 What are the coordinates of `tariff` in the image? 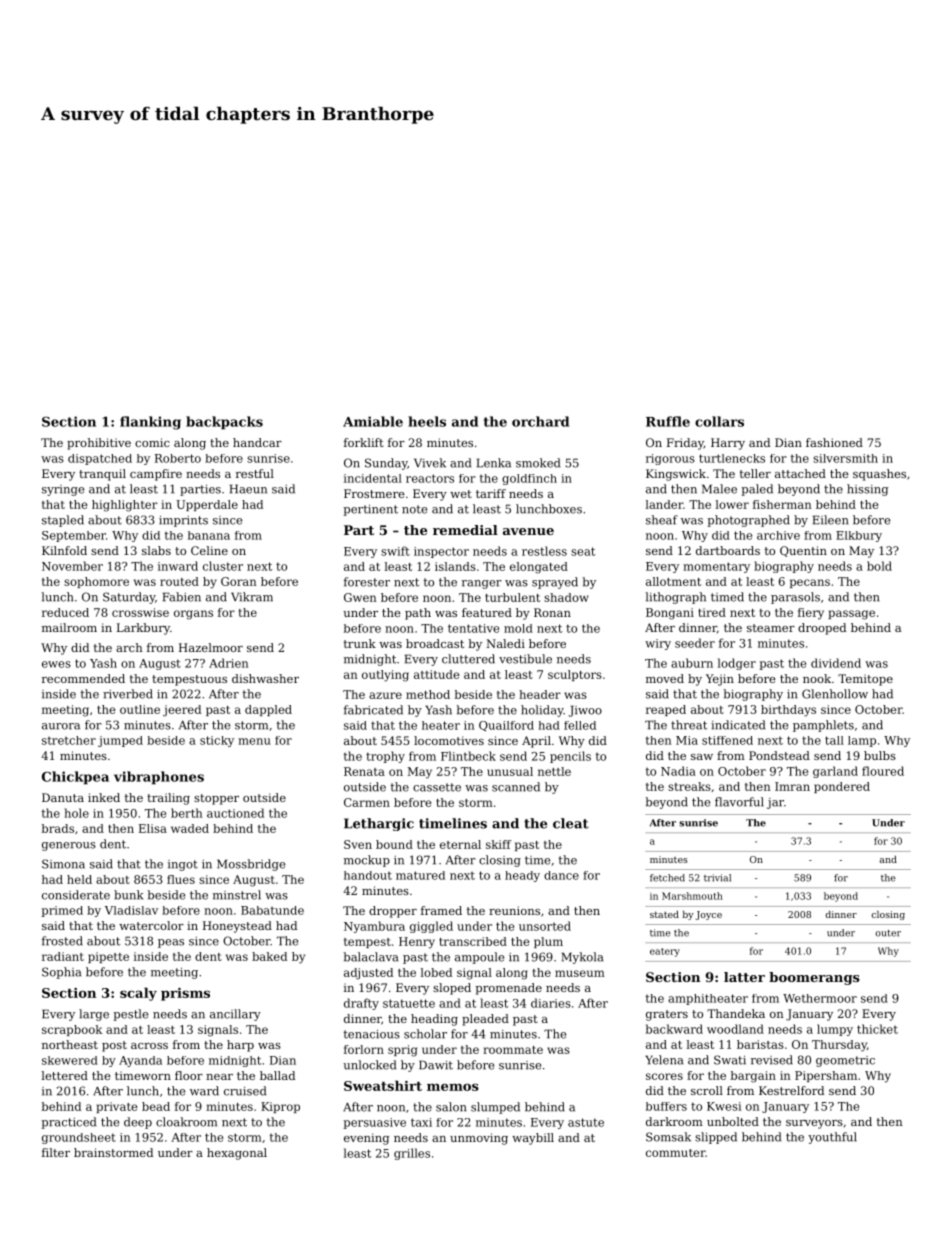 It's located at (491, 493).
